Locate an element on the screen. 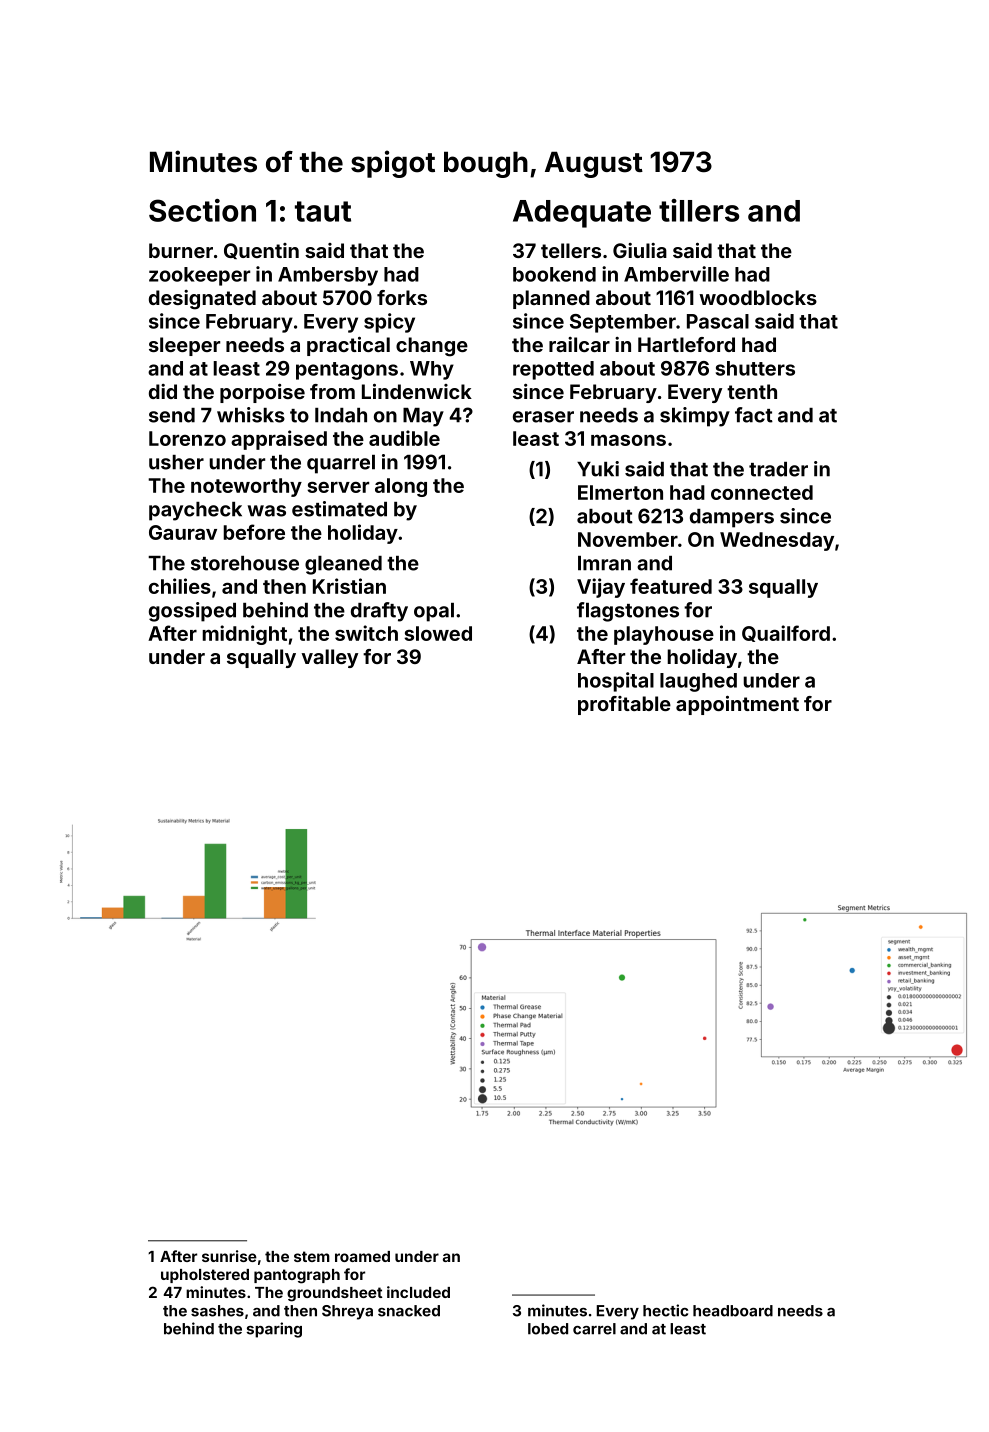  roamed is located at coordinates (362, 1256).
